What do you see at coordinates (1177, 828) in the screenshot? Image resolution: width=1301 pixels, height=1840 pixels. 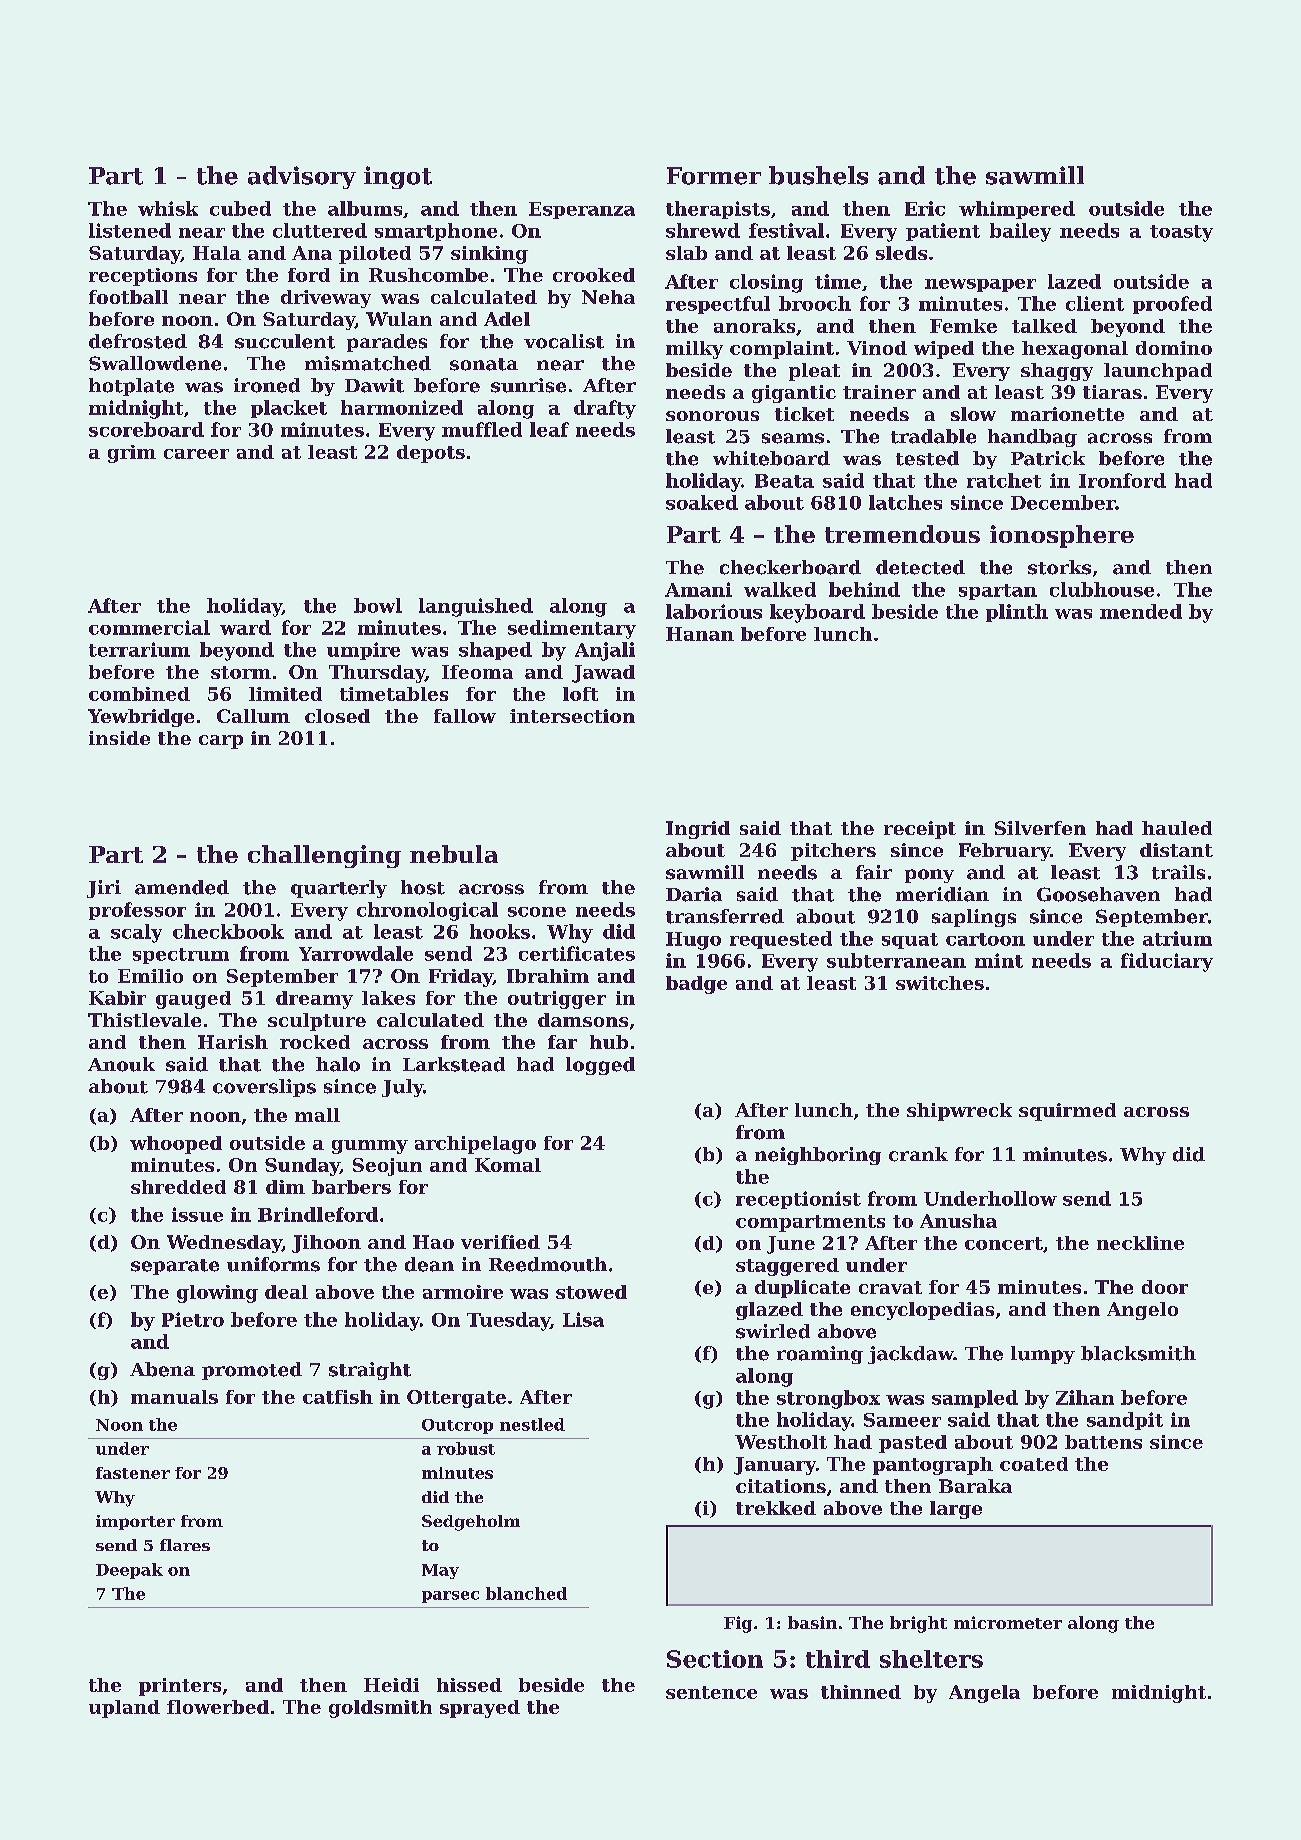 I see `hauled` at bounding box center [1177, 828].
